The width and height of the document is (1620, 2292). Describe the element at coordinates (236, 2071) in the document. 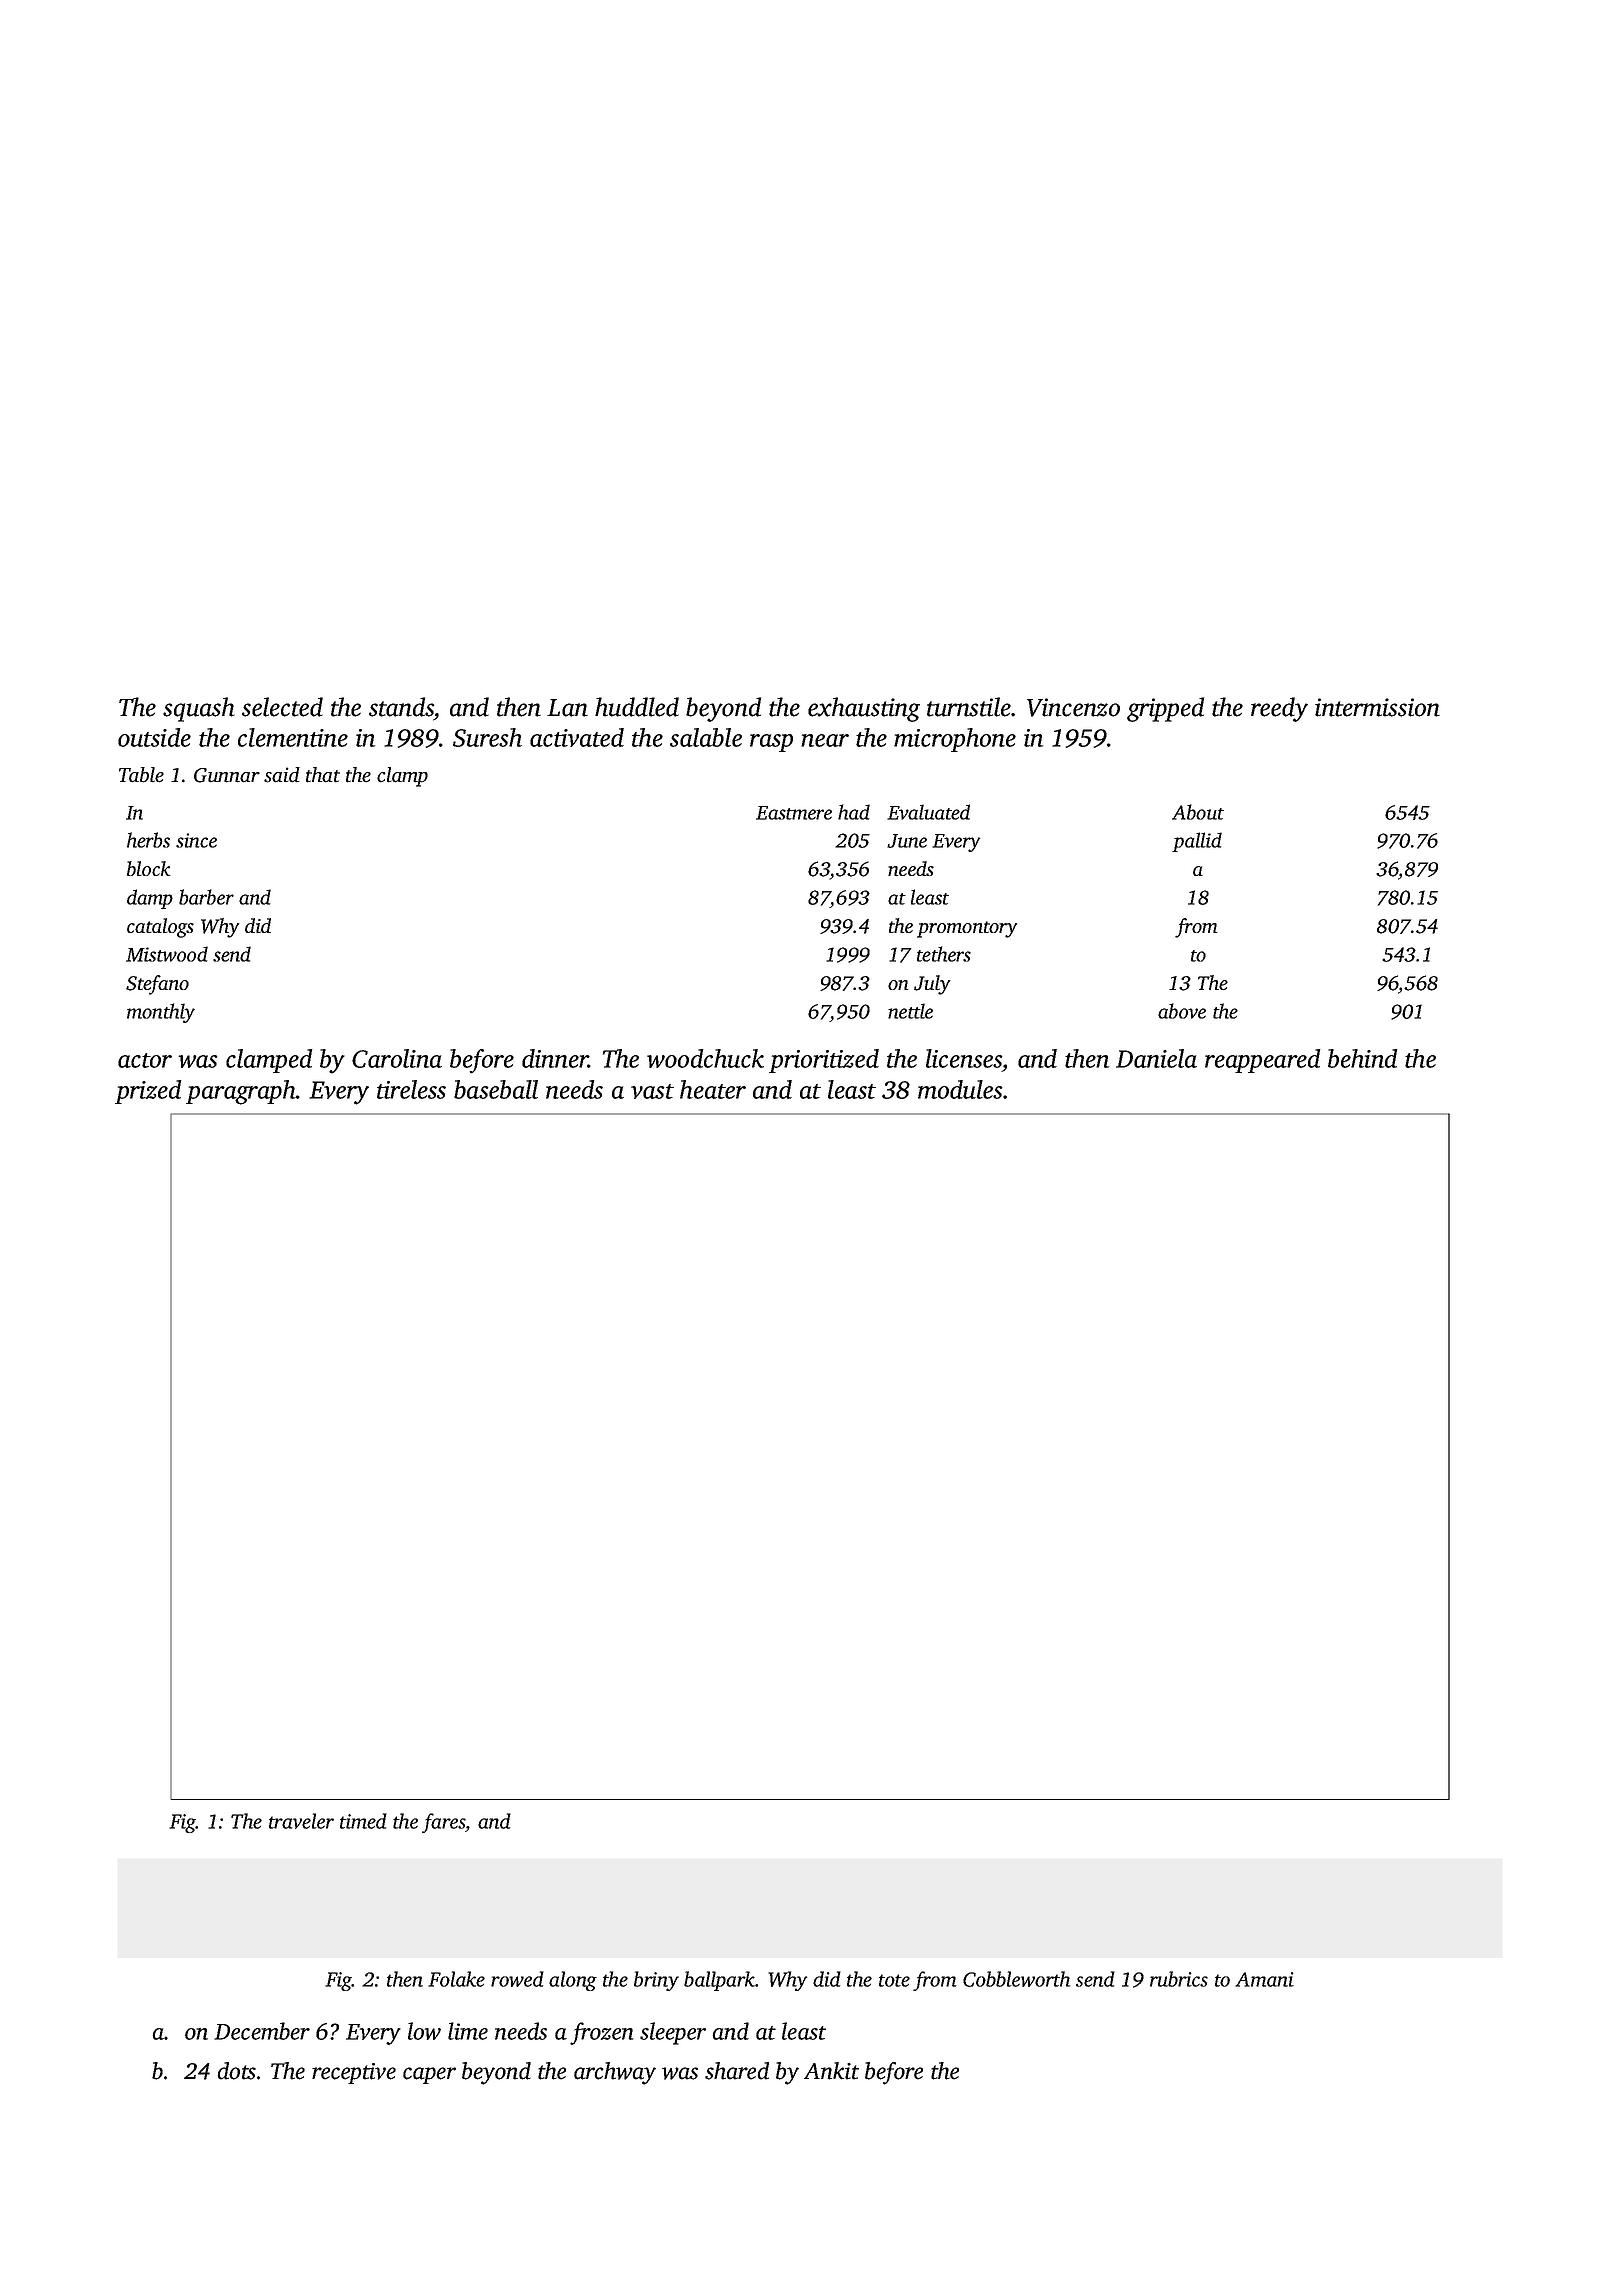

I see `dots` at that location.
